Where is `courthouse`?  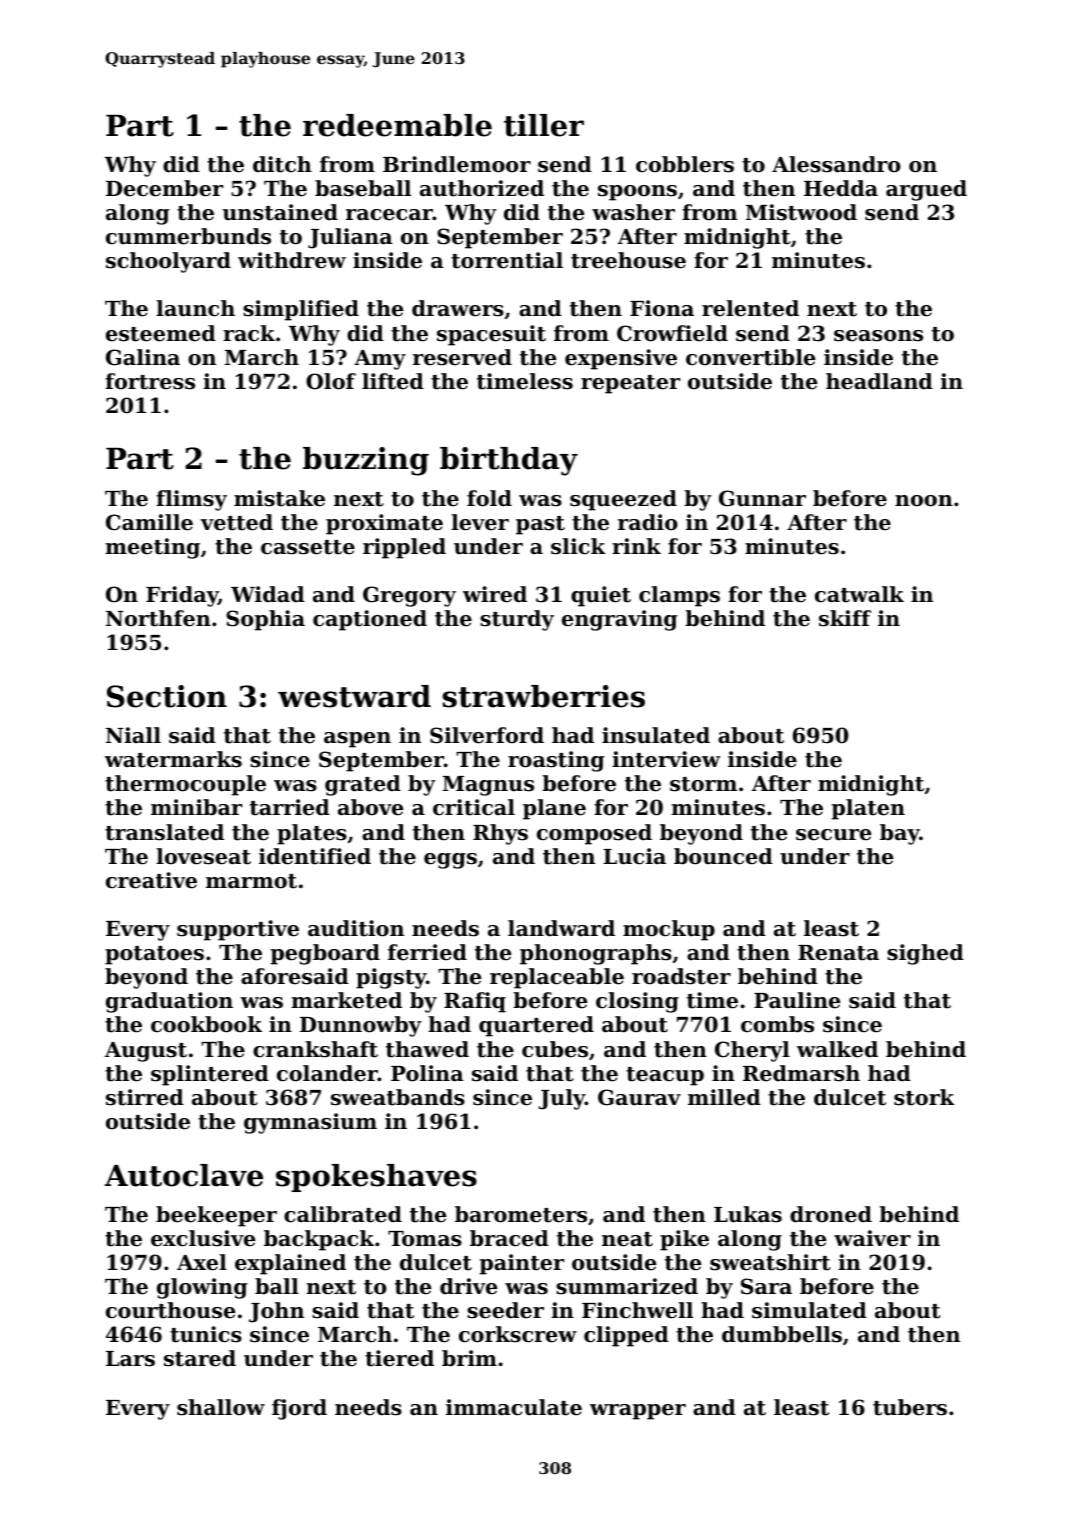 courthouse is located at coordinates (170, 1310).
